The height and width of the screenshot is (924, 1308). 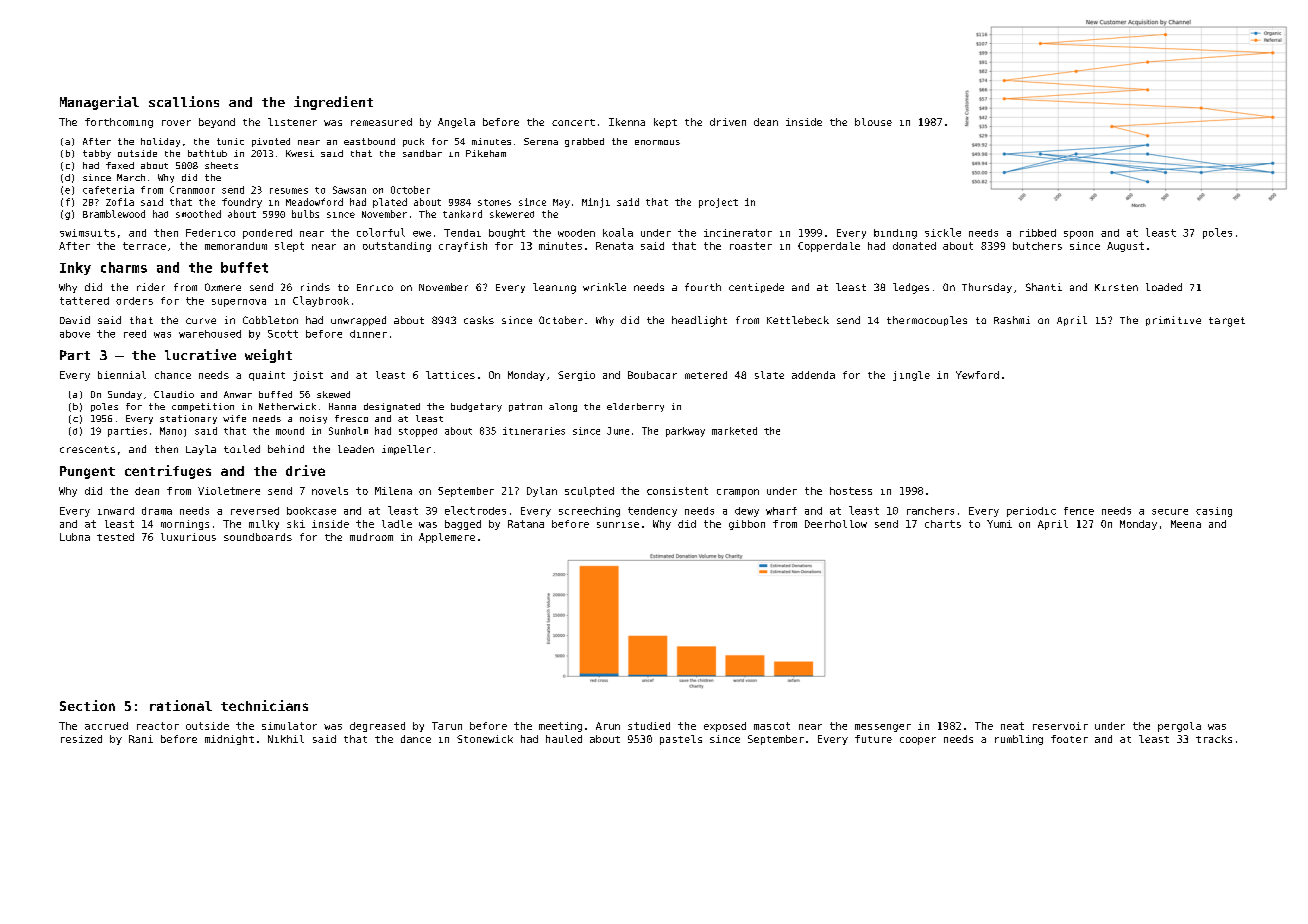 What do you see at coordinates (84, 301) in the screenshot?
I see `tattered` at bounding box center [84, 301].
